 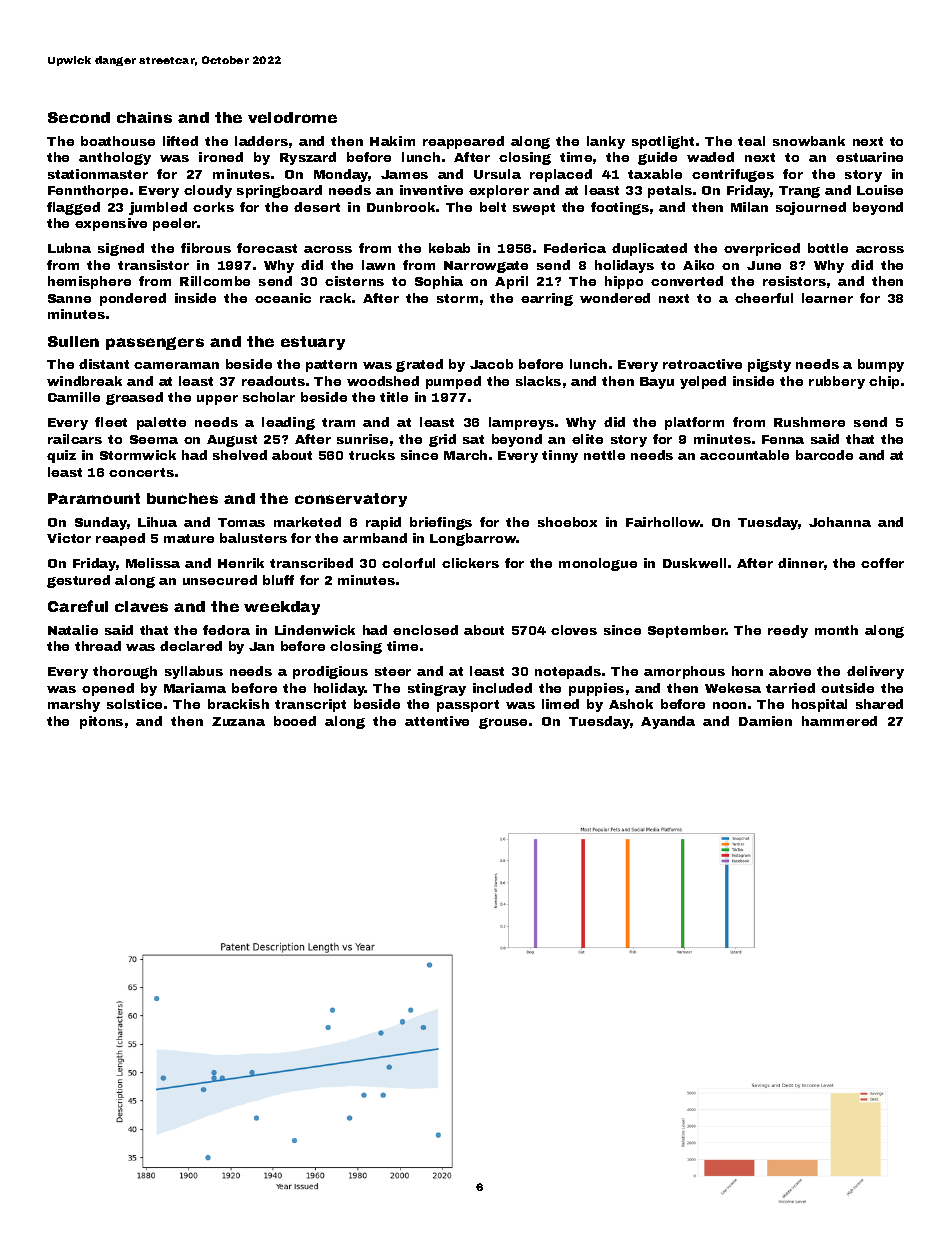 What do you see at coordinates (238, 721) in the screenshot?
I see `Zuzana` at bounding box center [238, 721].
